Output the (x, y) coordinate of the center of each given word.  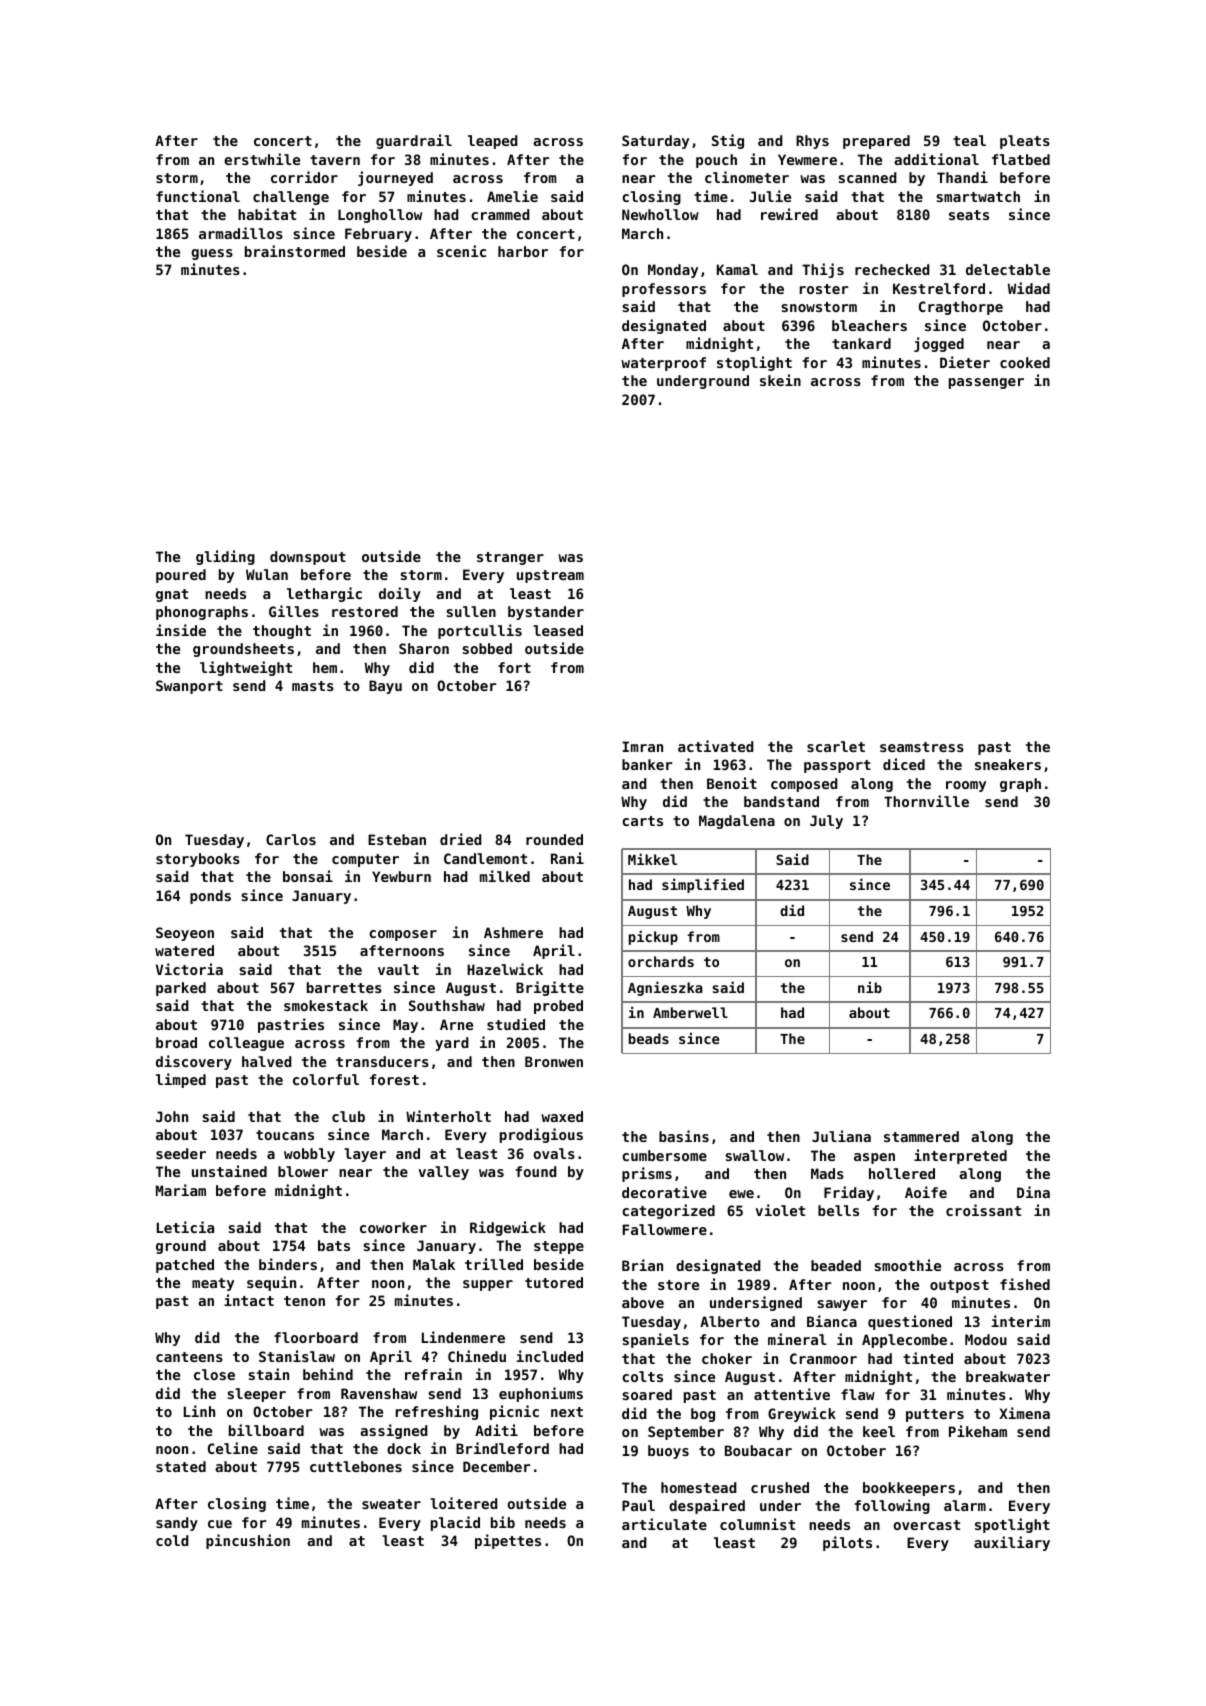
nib (870, 987)
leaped (493, 142)
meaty (213, 1284)
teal (969, 140)
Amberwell (690, 1012)
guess (212, 254)
